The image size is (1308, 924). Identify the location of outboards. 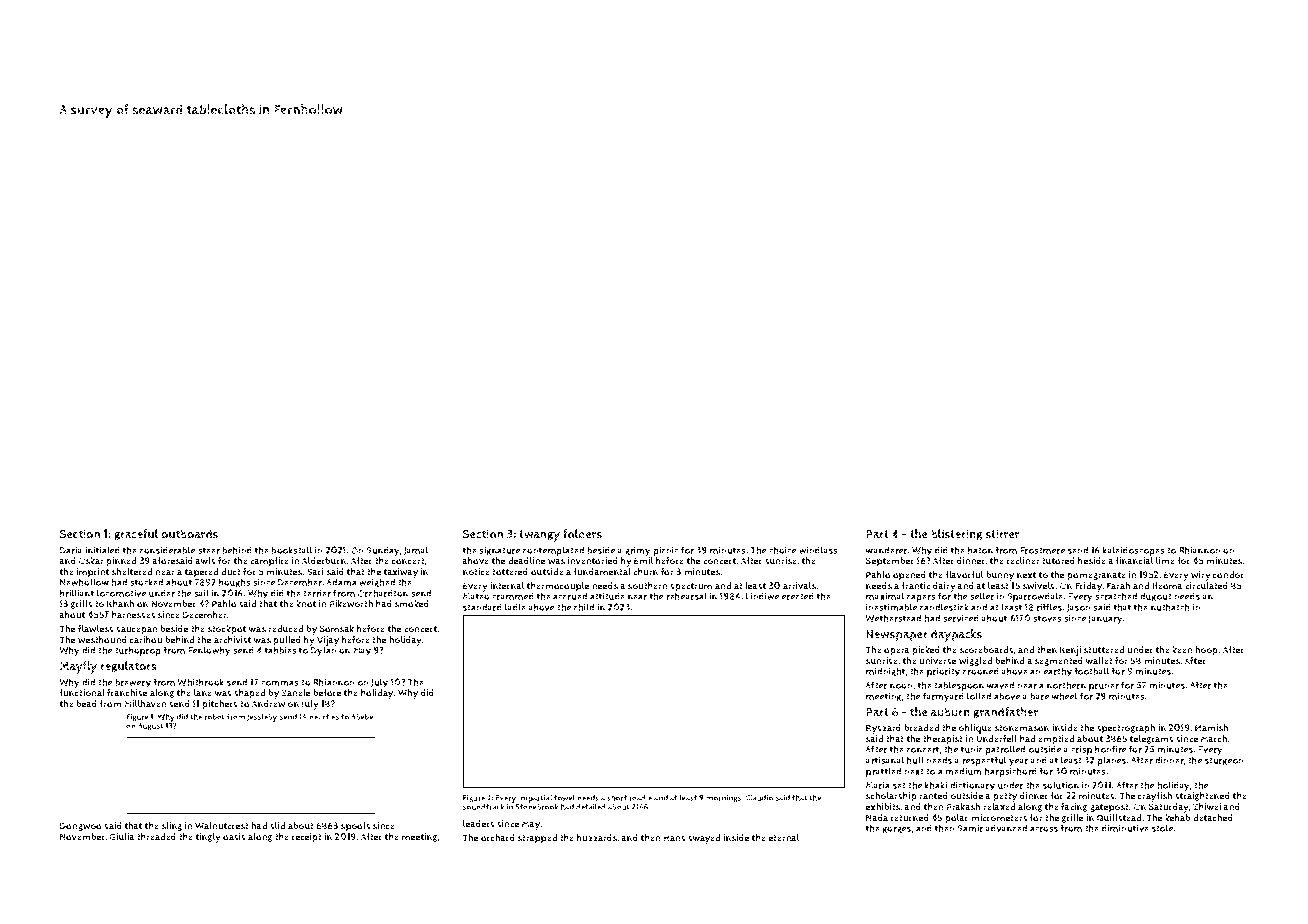
(189, 534).
